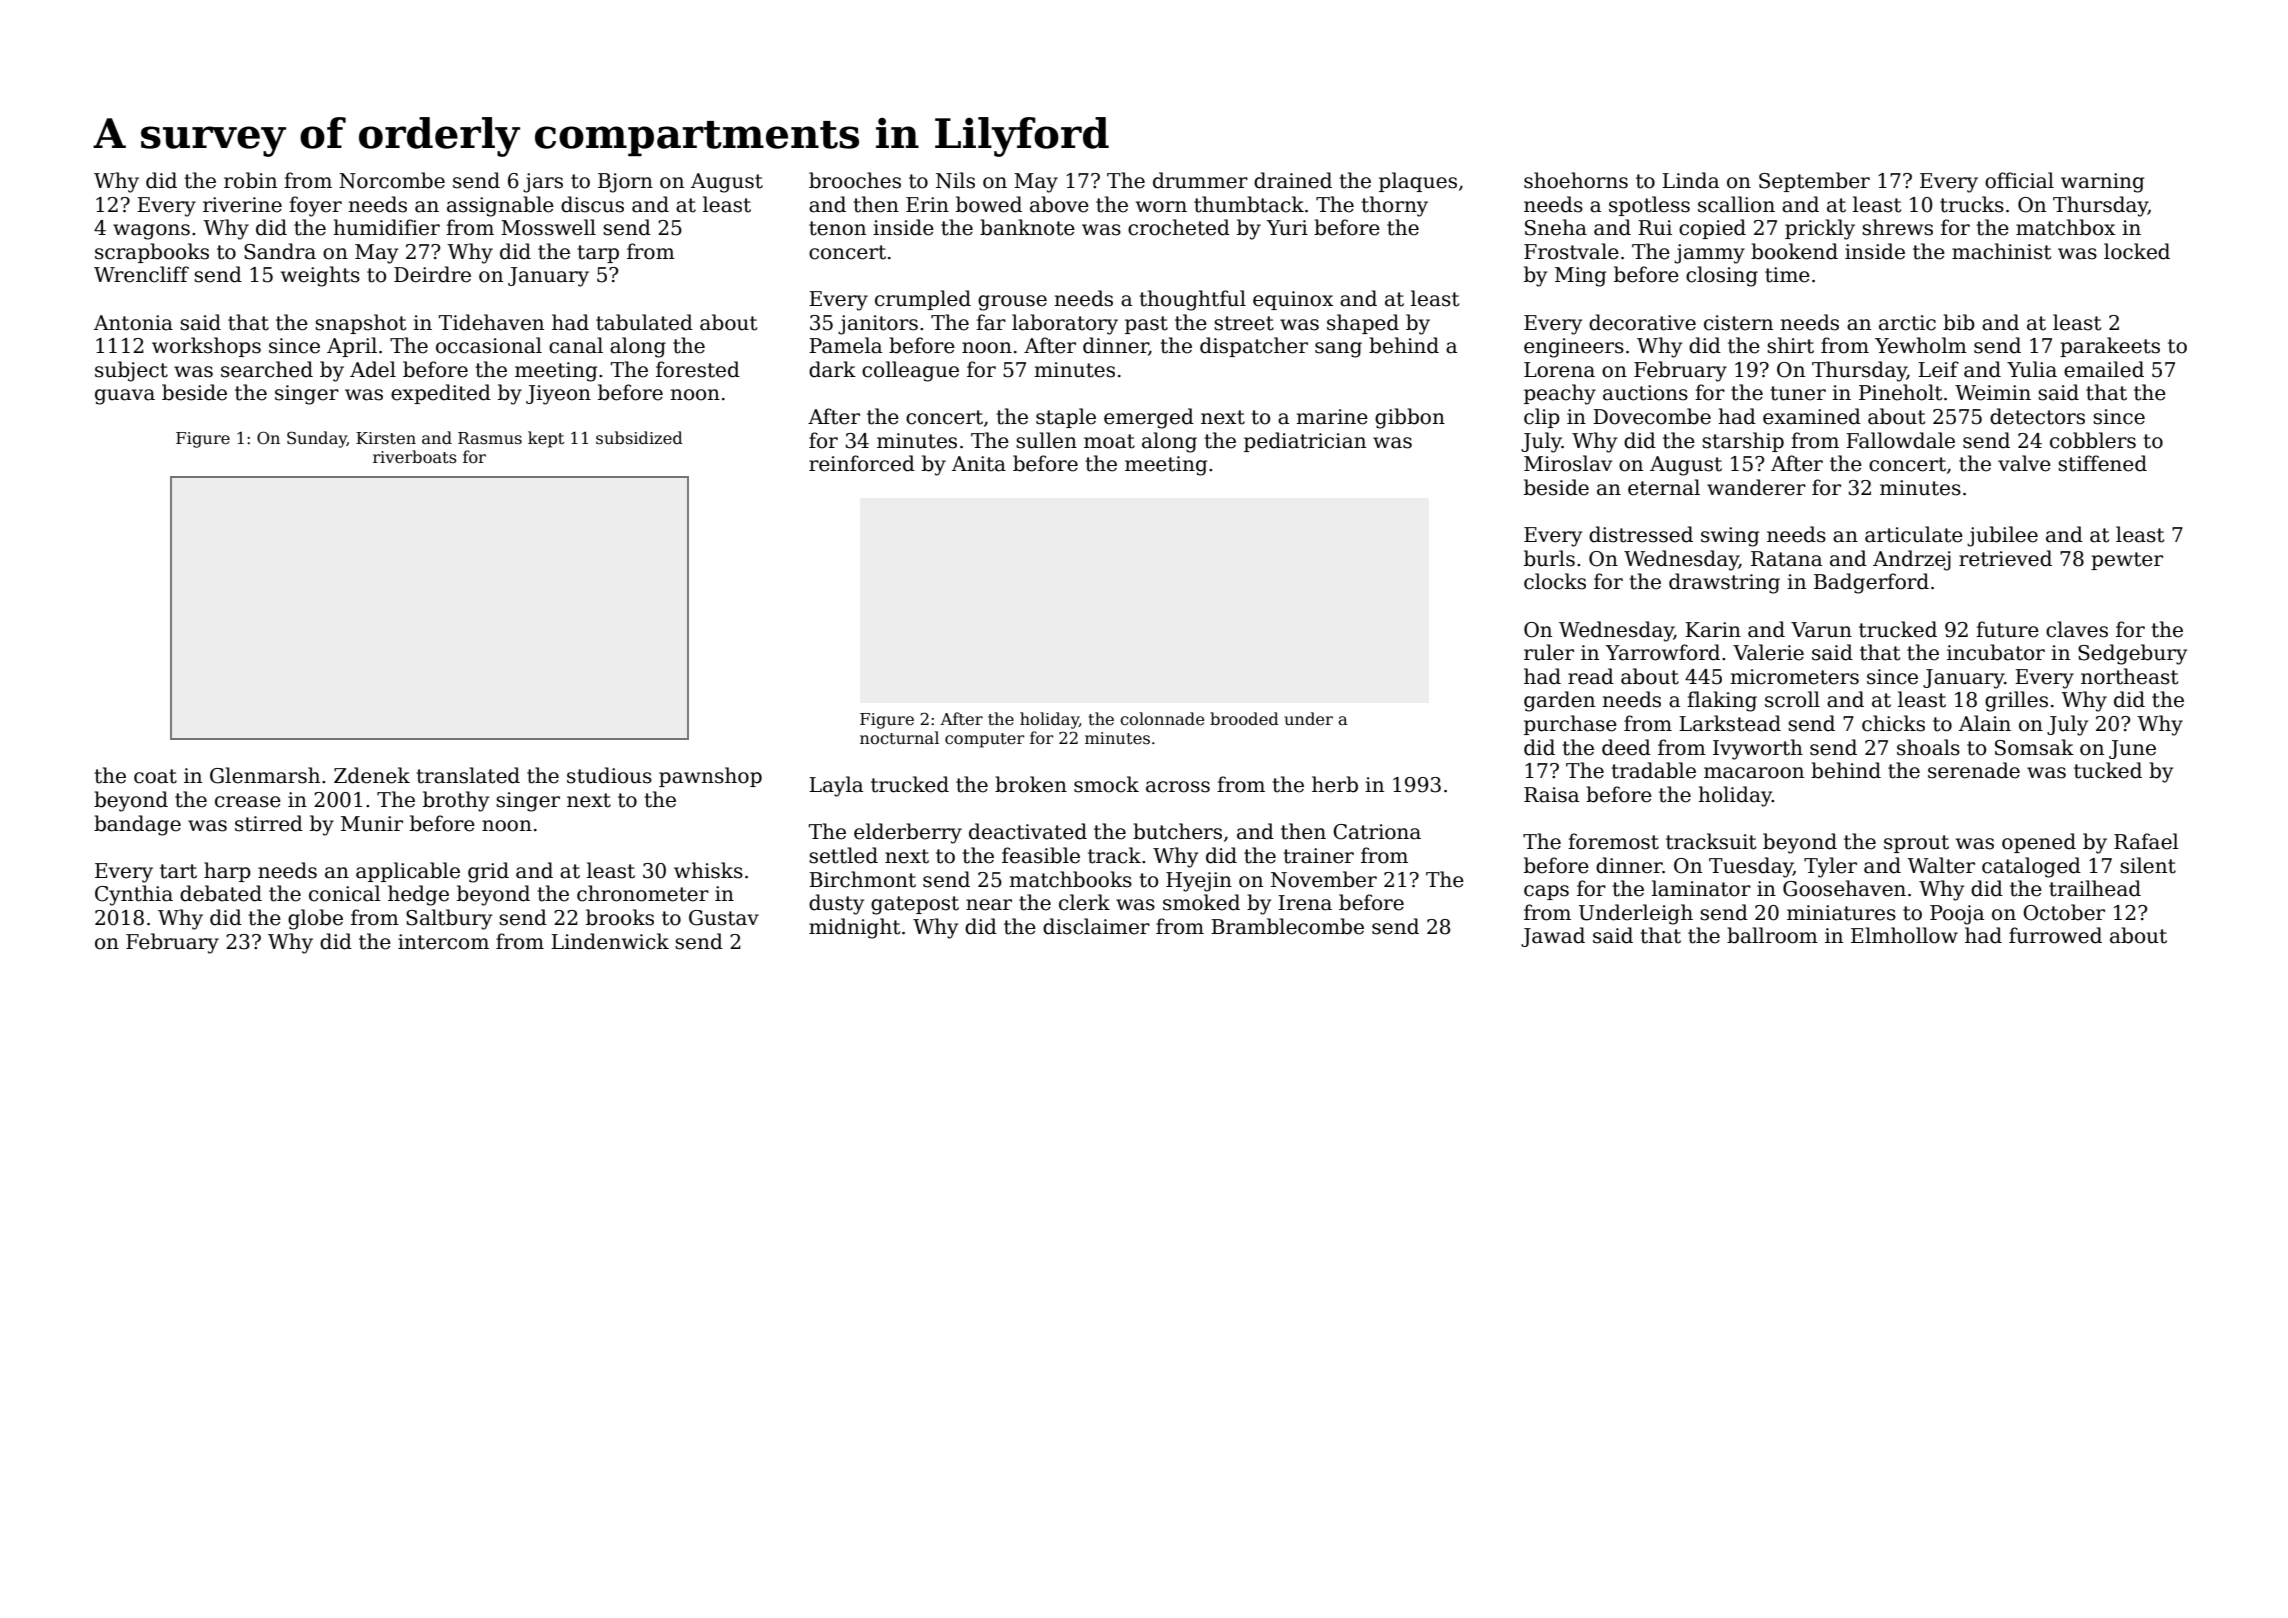 The height and width of the image is (1618, 2288). Describe the element at coordinates (2034, 747) in the image. I see `Somsak` at that location.
